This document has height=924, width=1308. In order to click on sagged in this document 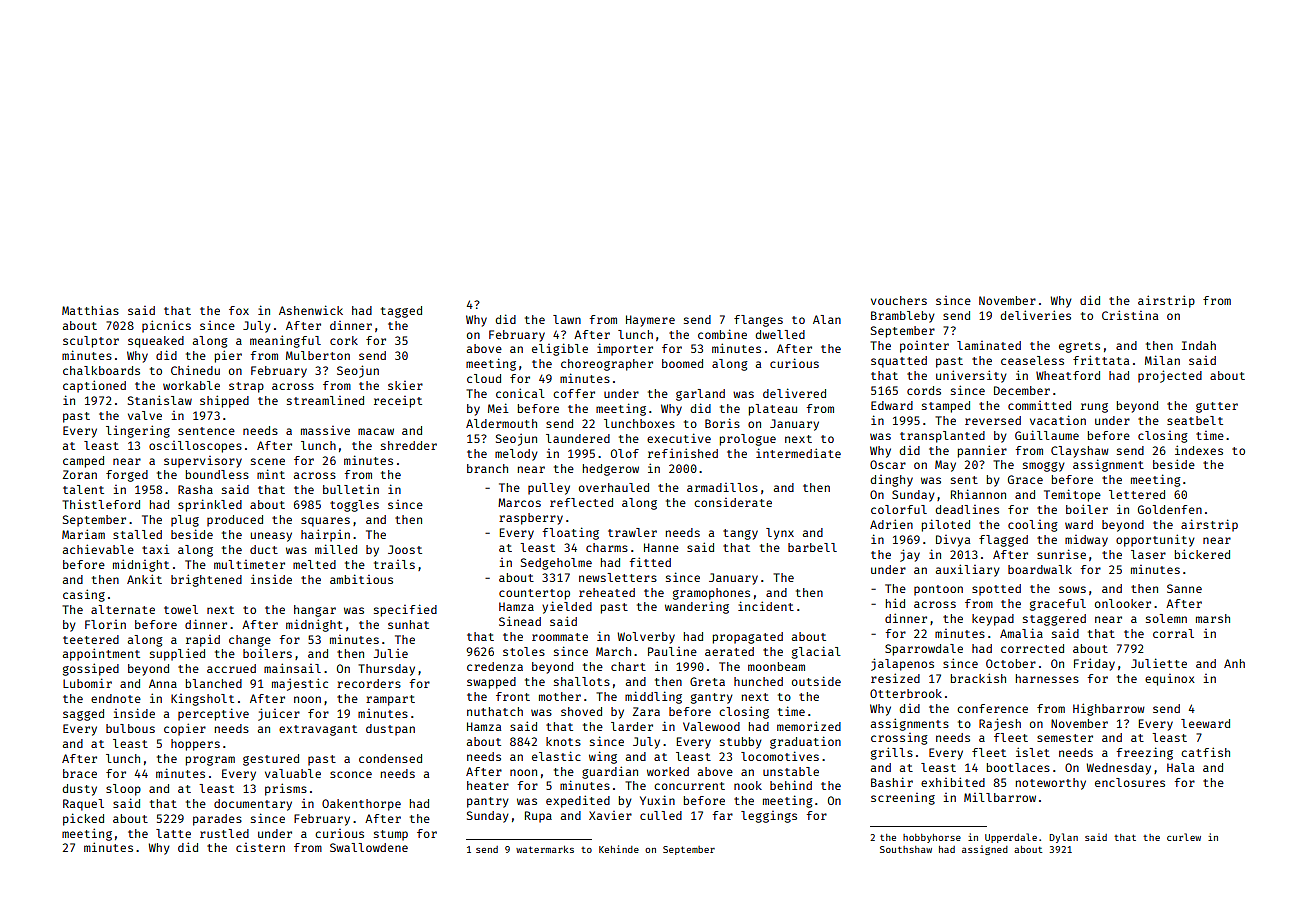, I will do `click(83, 715)`.
